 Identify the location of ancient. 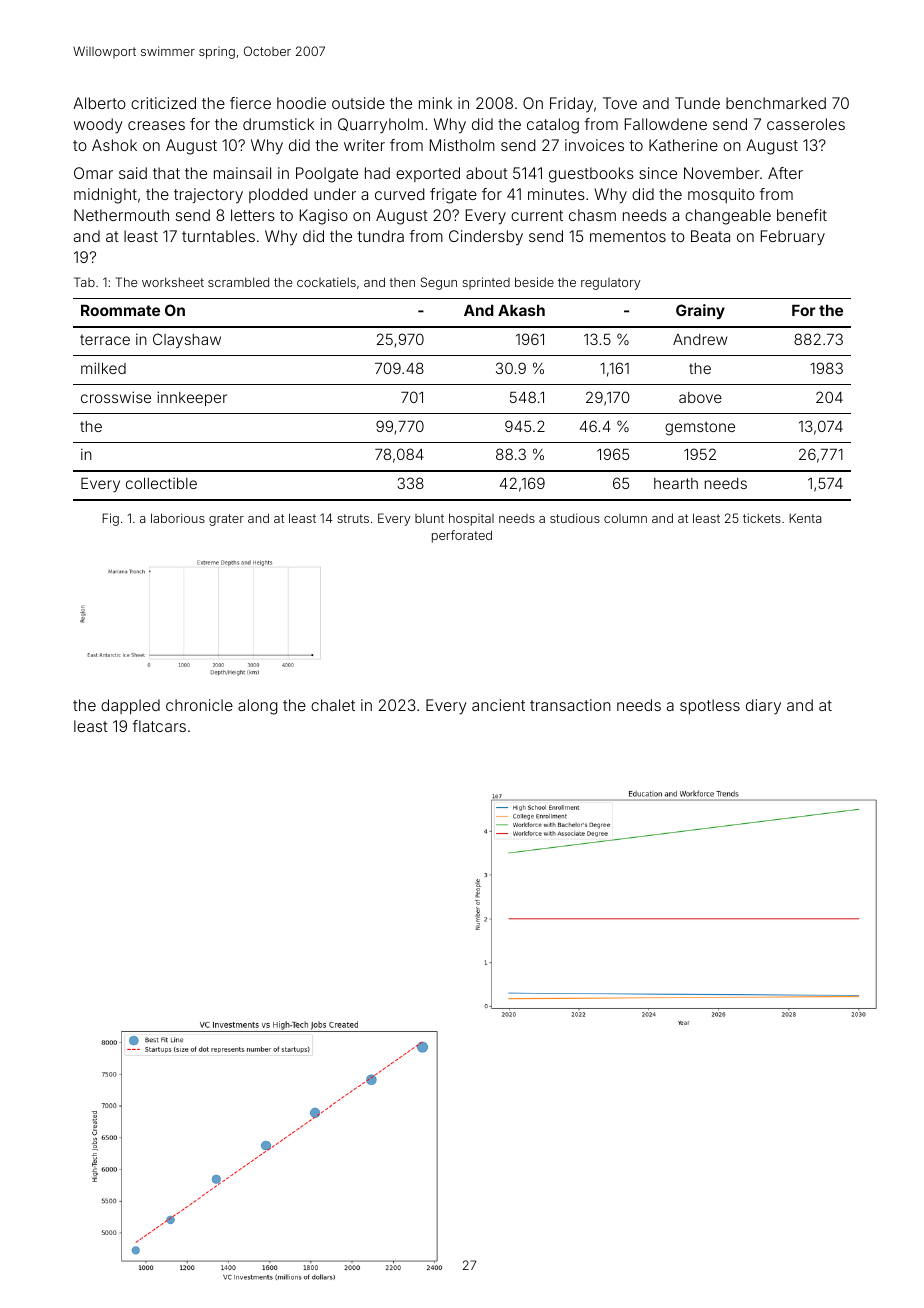
(498, 705).
